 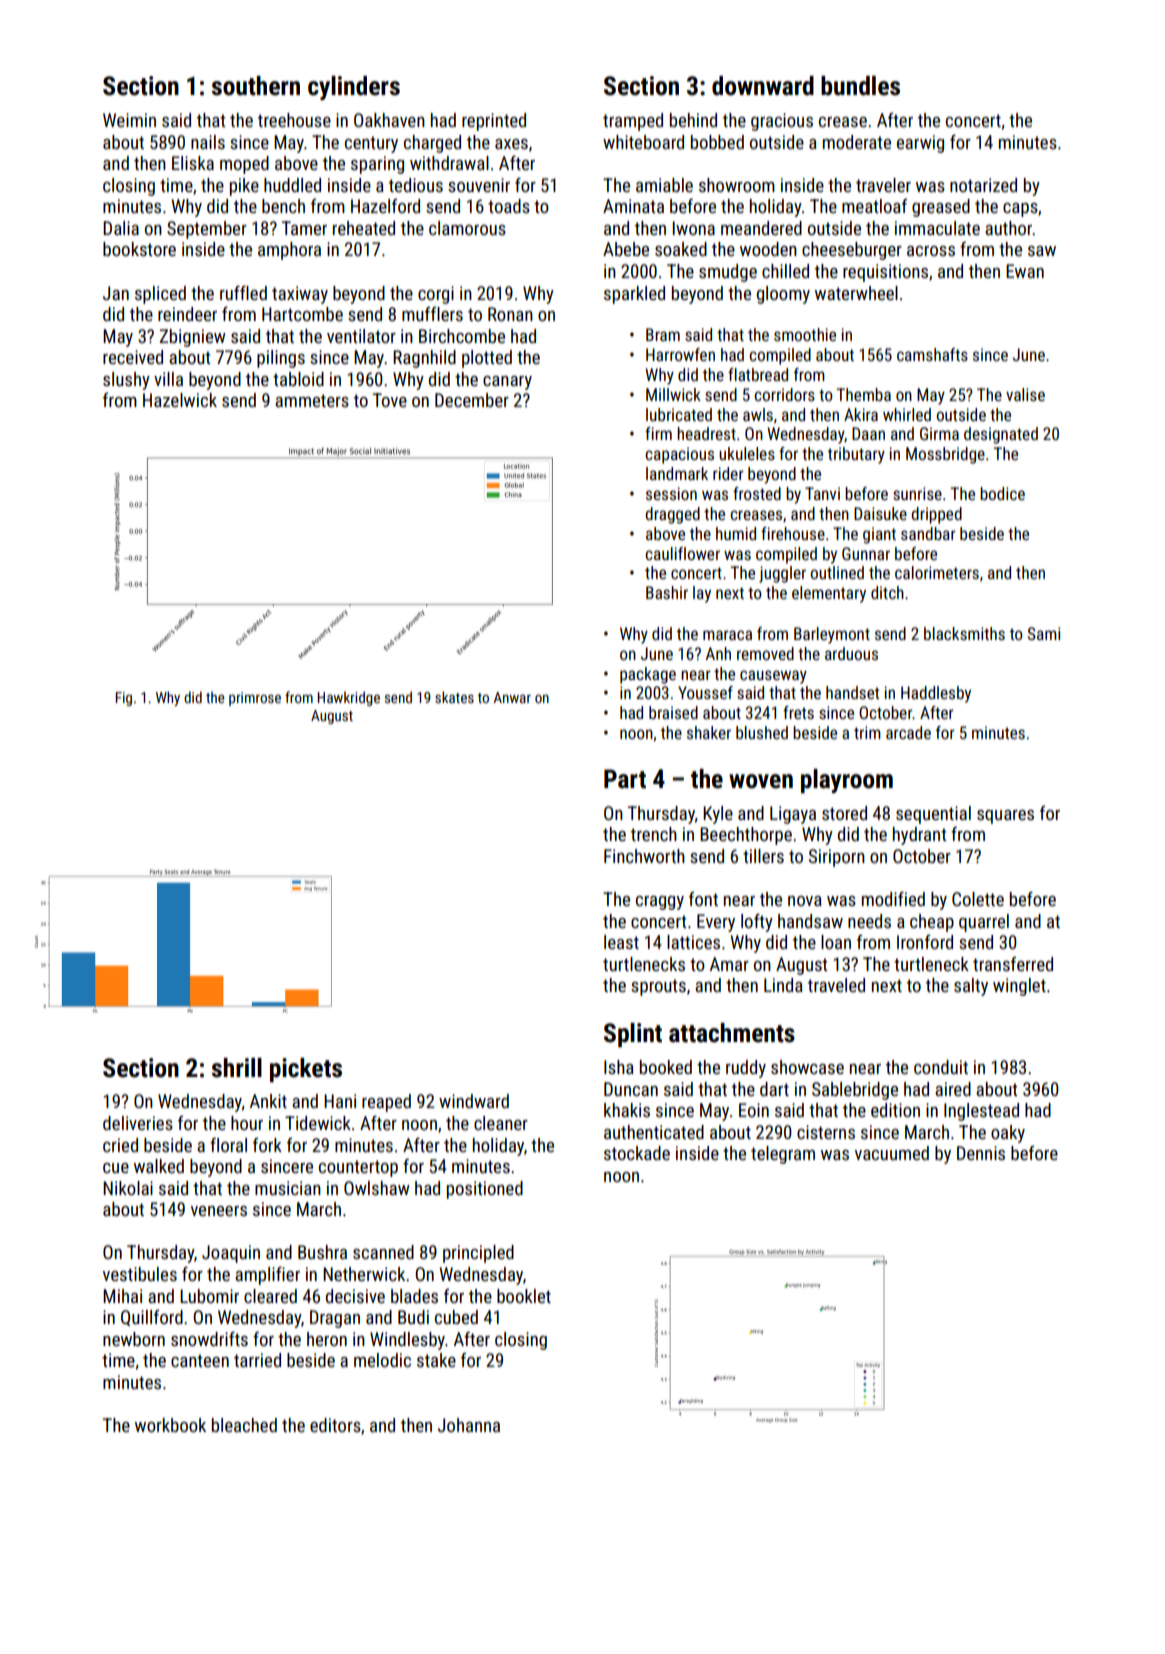 What do you see at coordinates (1008, 1134) in the screenshot?
I see `oaky` at bounding box center [1008, 1134].
